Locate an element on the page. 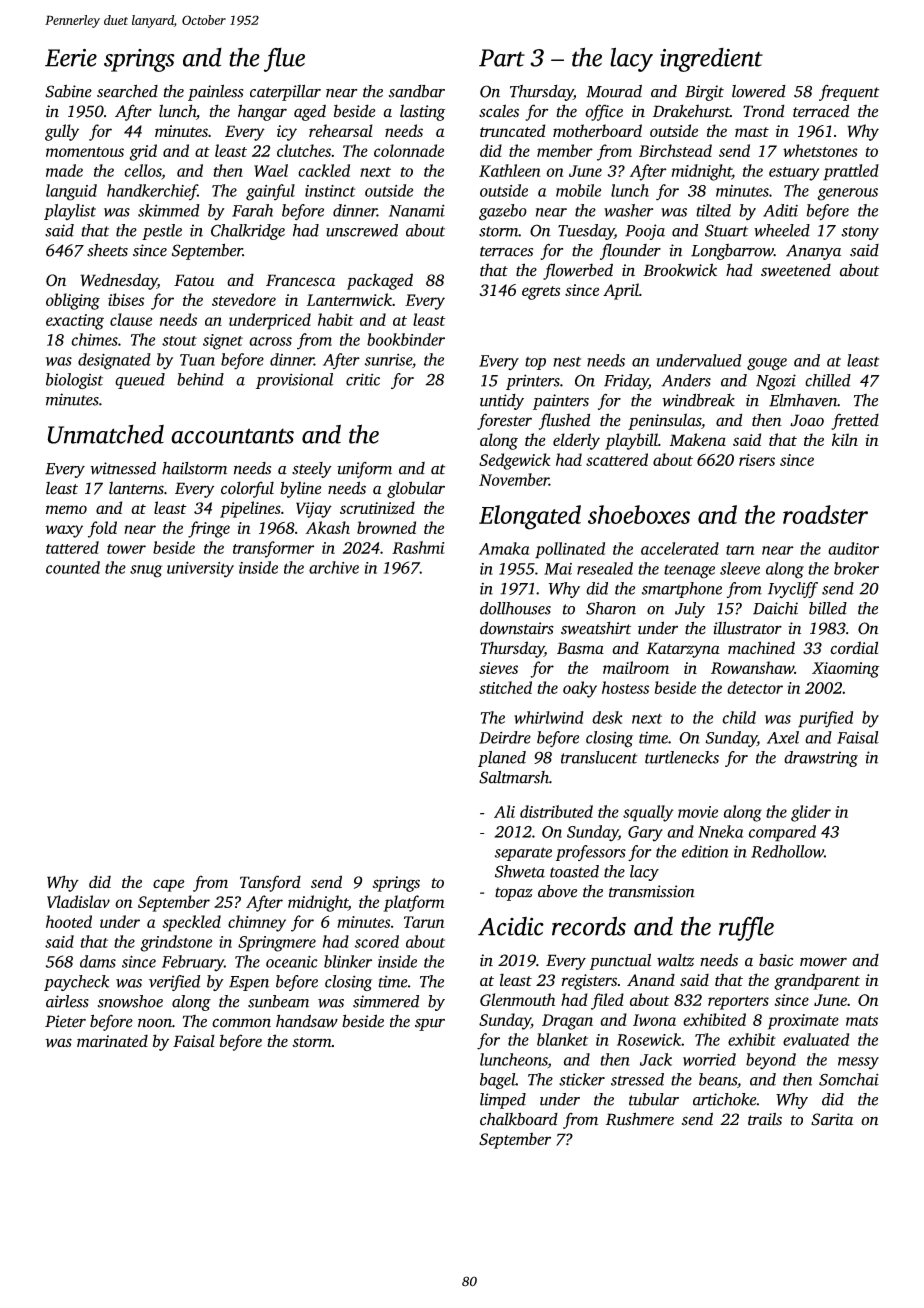 The image size is (924, 1308). ingredient is located at coordinates (711, 60).
